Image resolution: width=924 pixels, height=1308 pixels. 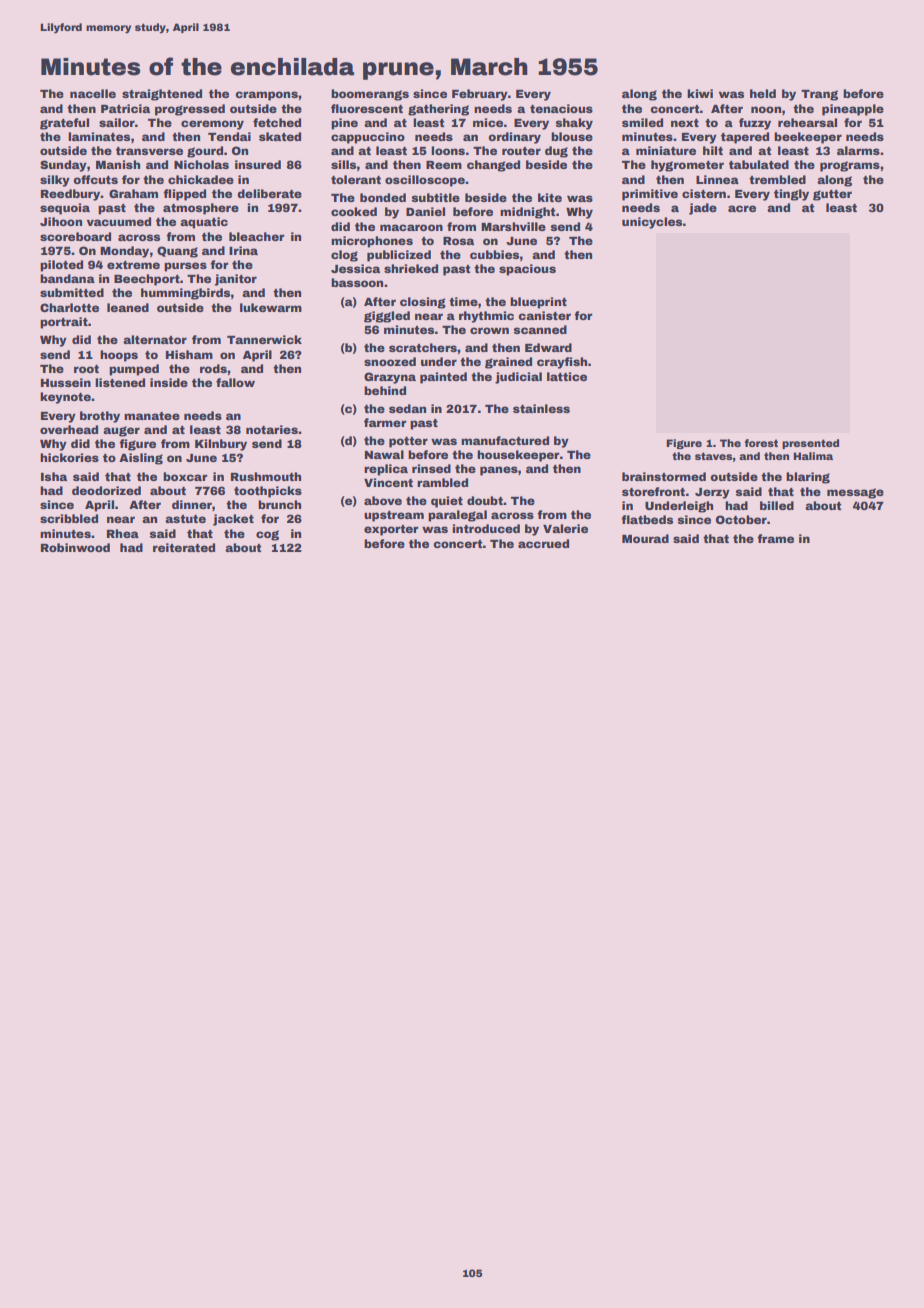 I want to click on stainless, so click(x=541, y=408).
